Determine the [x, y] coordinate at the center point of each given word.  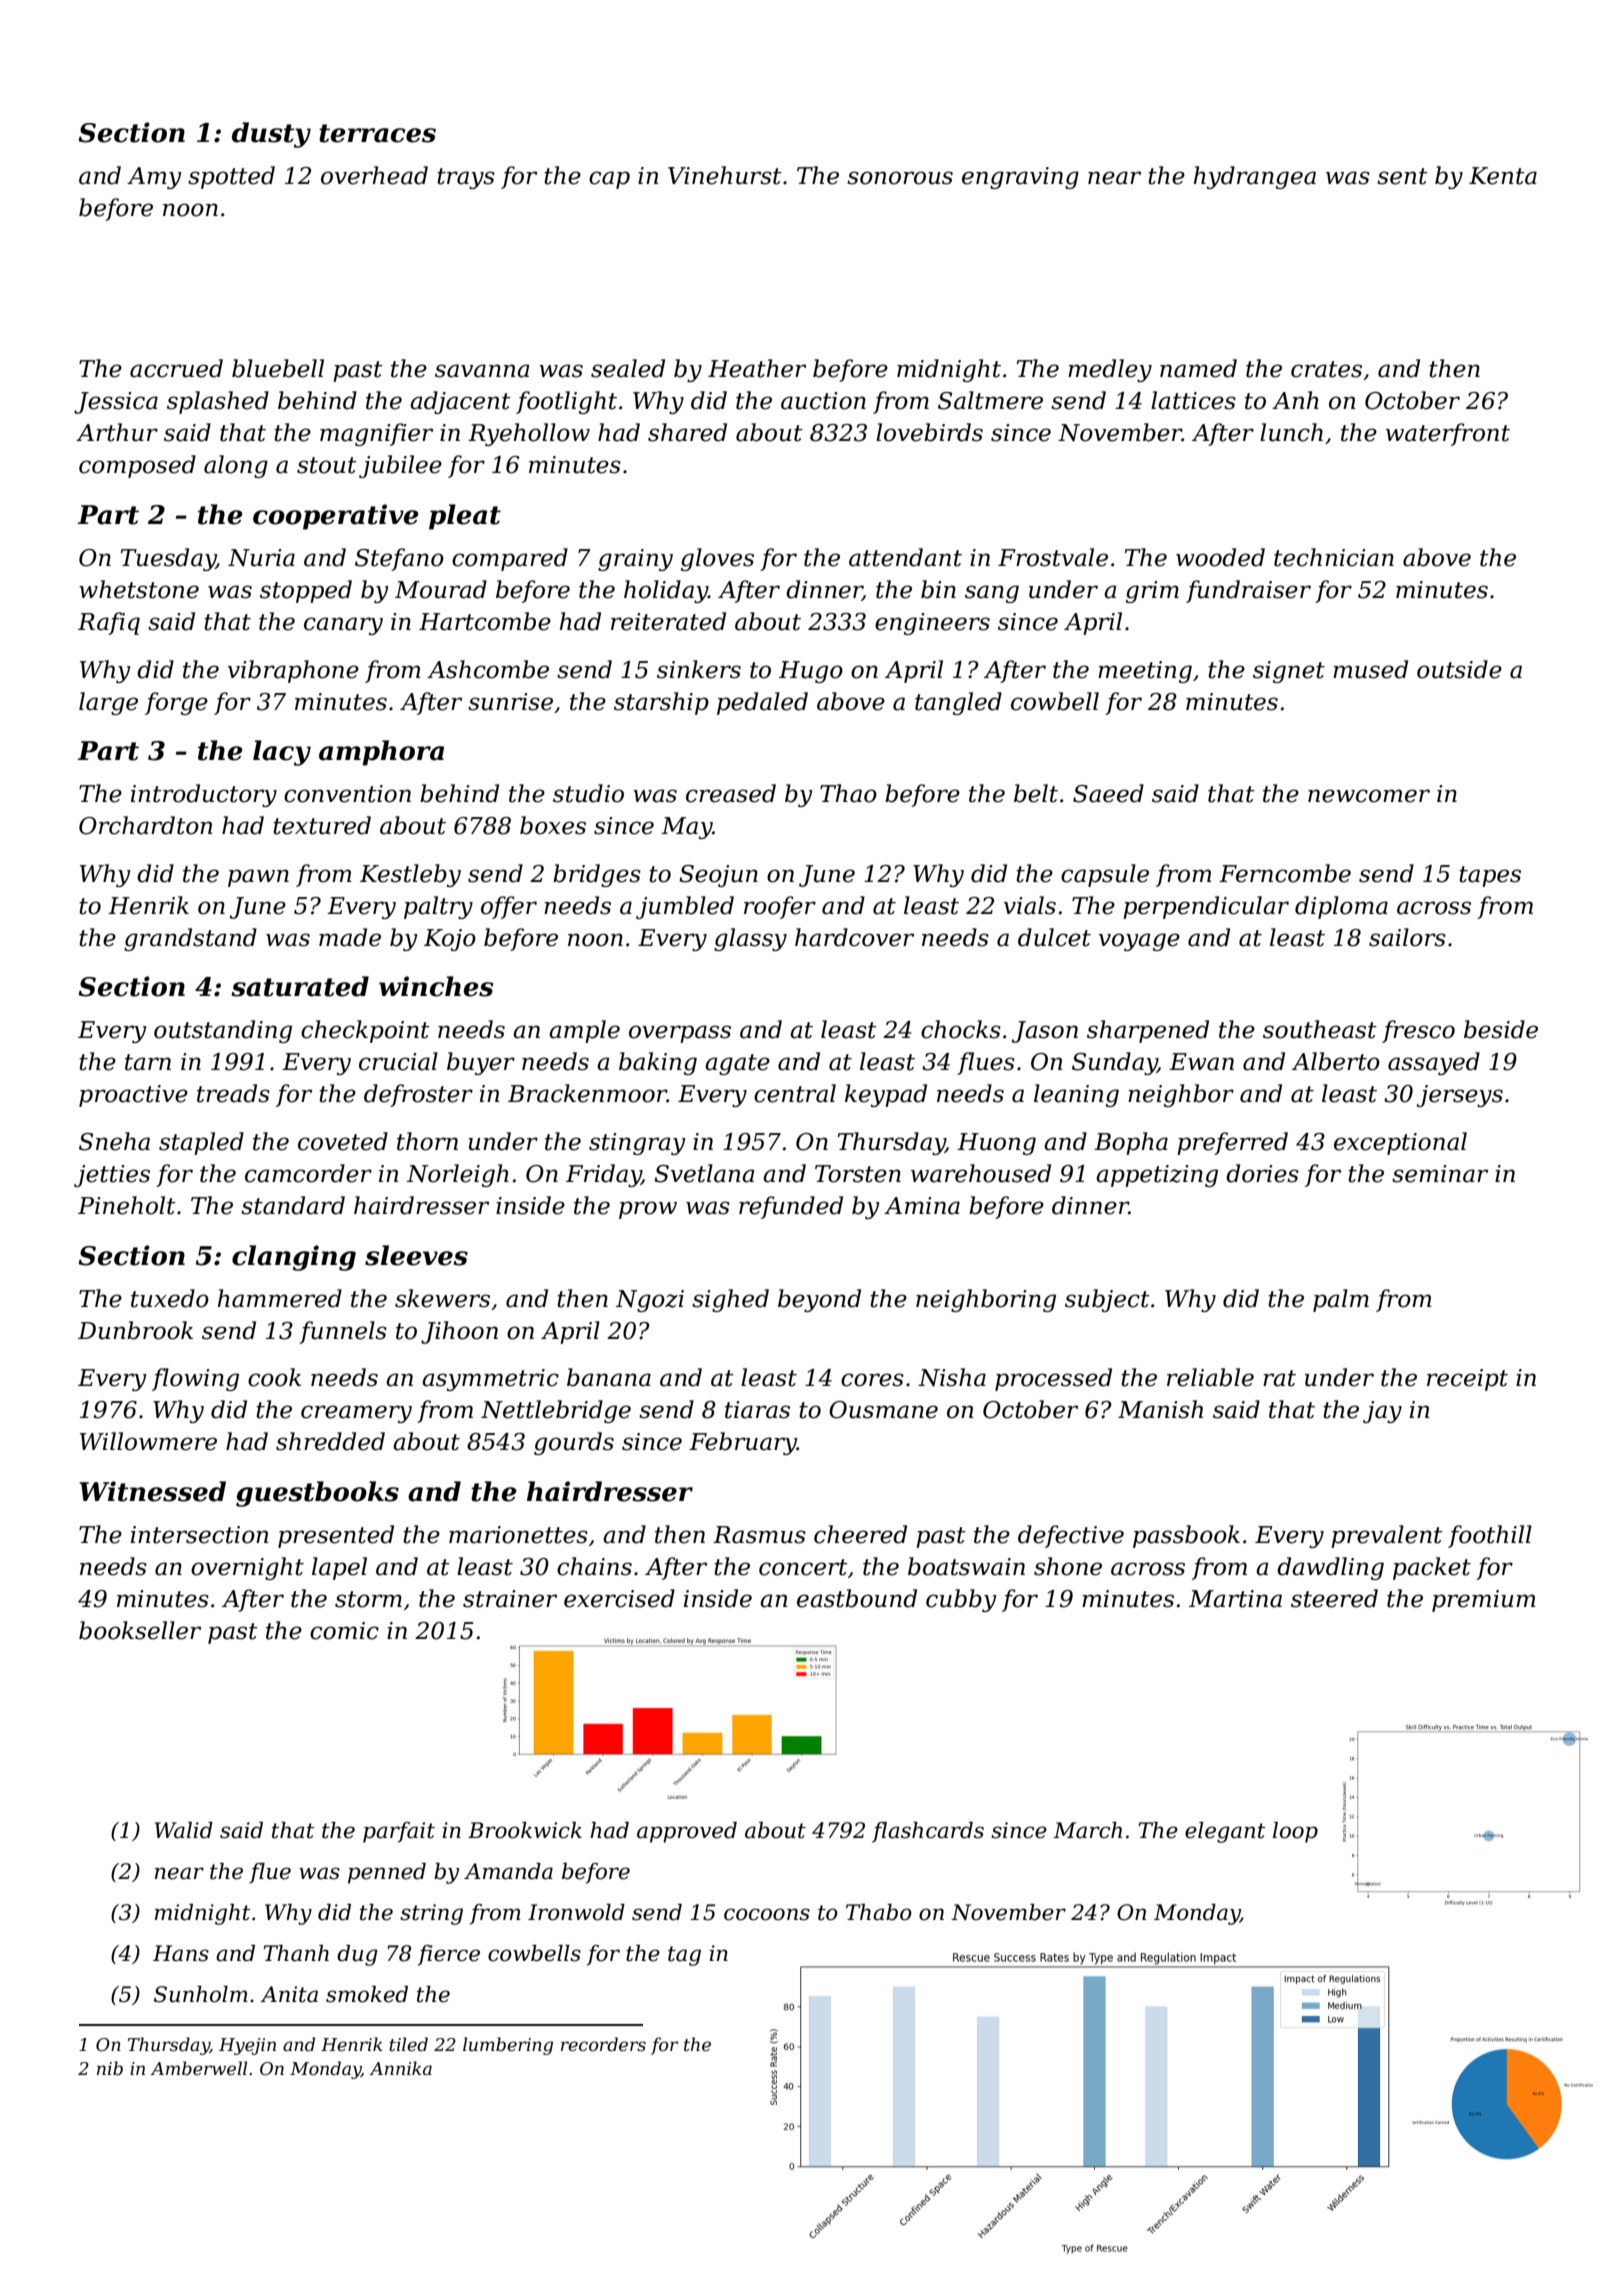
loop [1295, 1832]
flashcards [928, 1832]
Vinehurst [725, 175]
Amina [922, 1206]
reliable [1210, 1377]
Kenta [1503, 176]
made [350, 937]
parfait [399, 1832]
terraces [377, 133]
